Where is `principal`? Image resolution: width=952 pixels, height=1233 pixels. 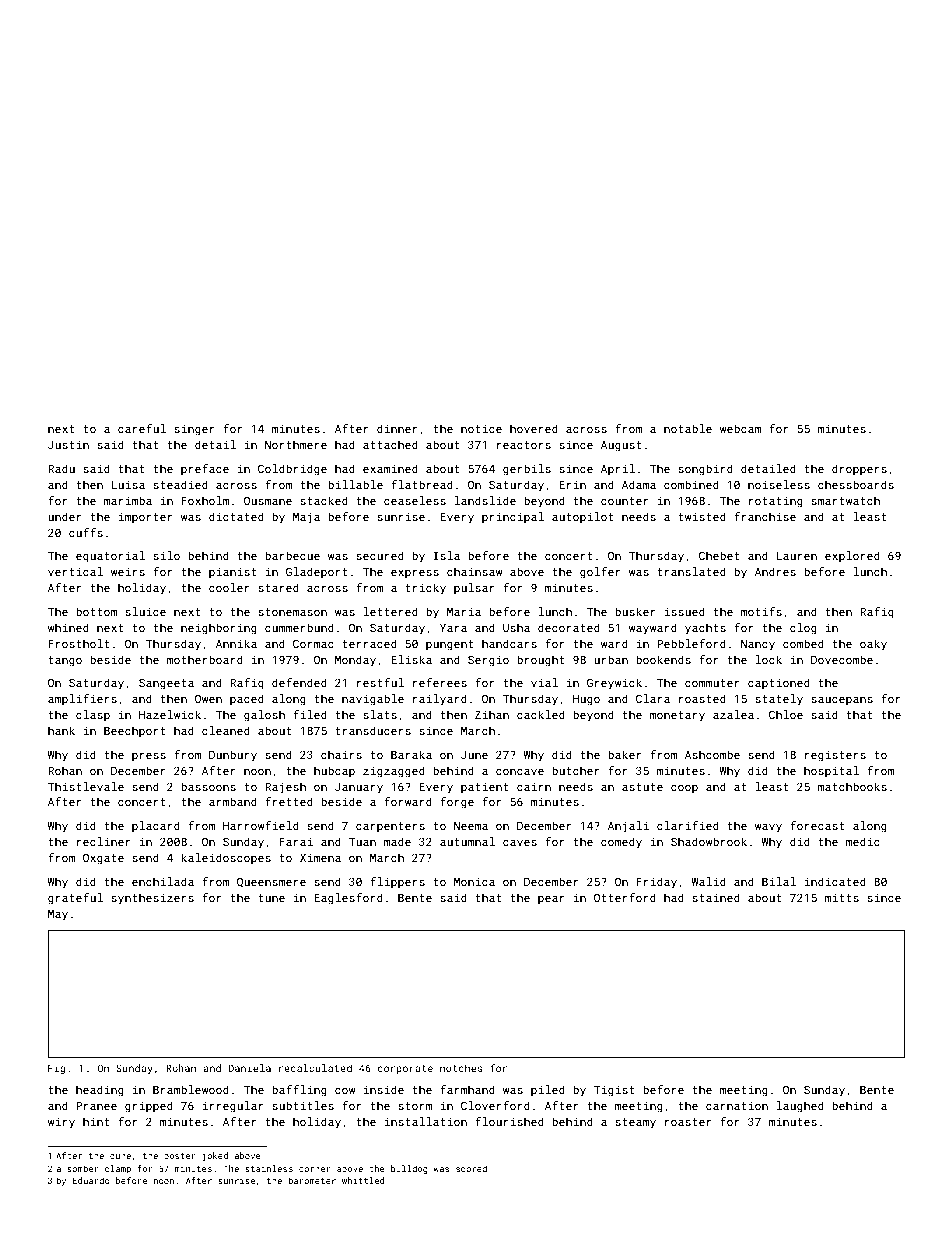 principal is located at coordinates (513, 517).
